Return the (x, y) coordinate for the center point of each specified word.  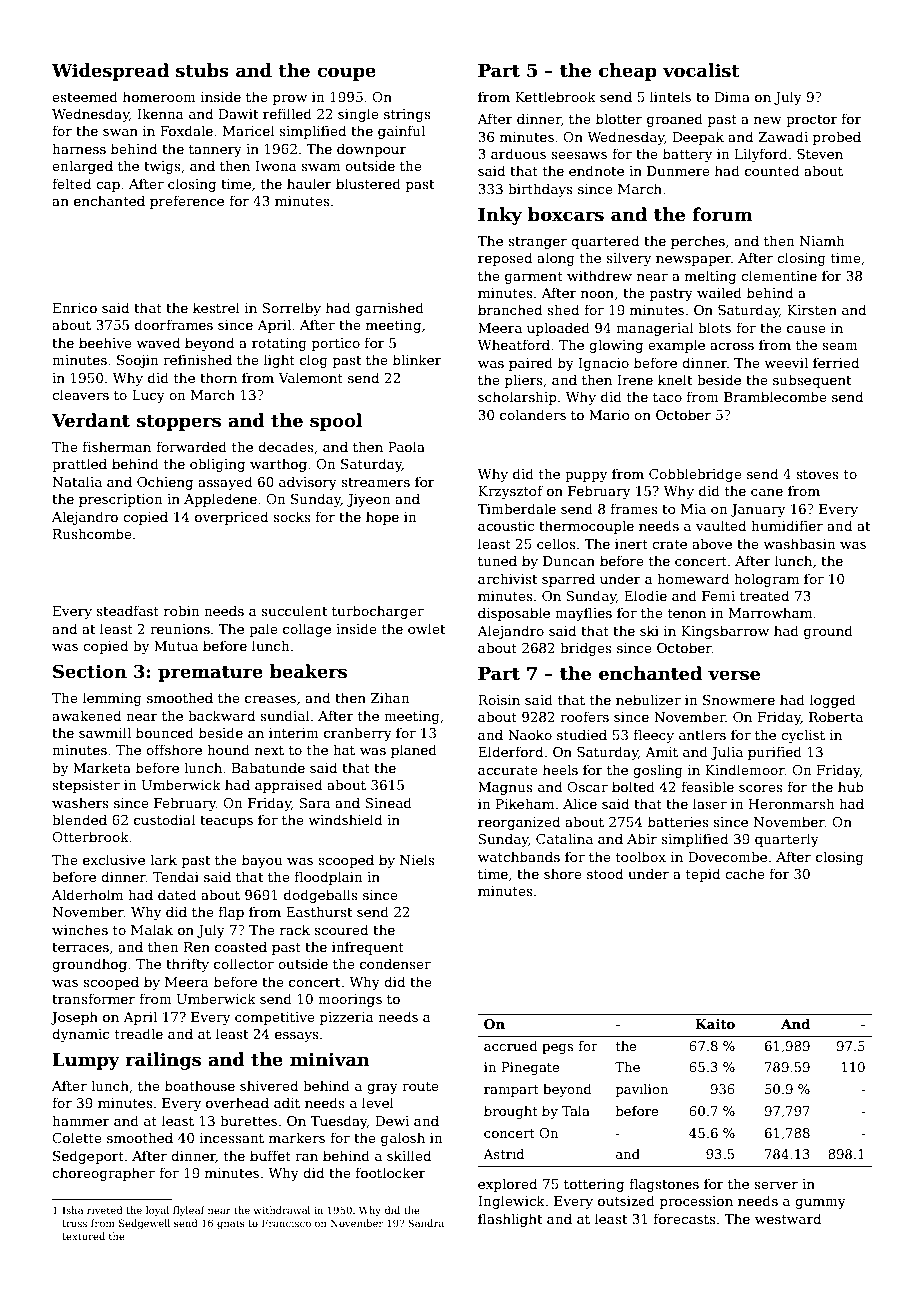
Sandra (426, 1223)
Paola (406, 446)
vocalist (701, 70)
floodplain (329, 878)
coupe (346, 74)
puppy (586, 477)
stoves (817, 474)
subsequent (812, 381)
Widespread (110, 72)
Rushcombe (92, 533)
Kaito (715, 1024)
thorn (218, 377)
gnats (231, 1224)
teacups (226, 822)
